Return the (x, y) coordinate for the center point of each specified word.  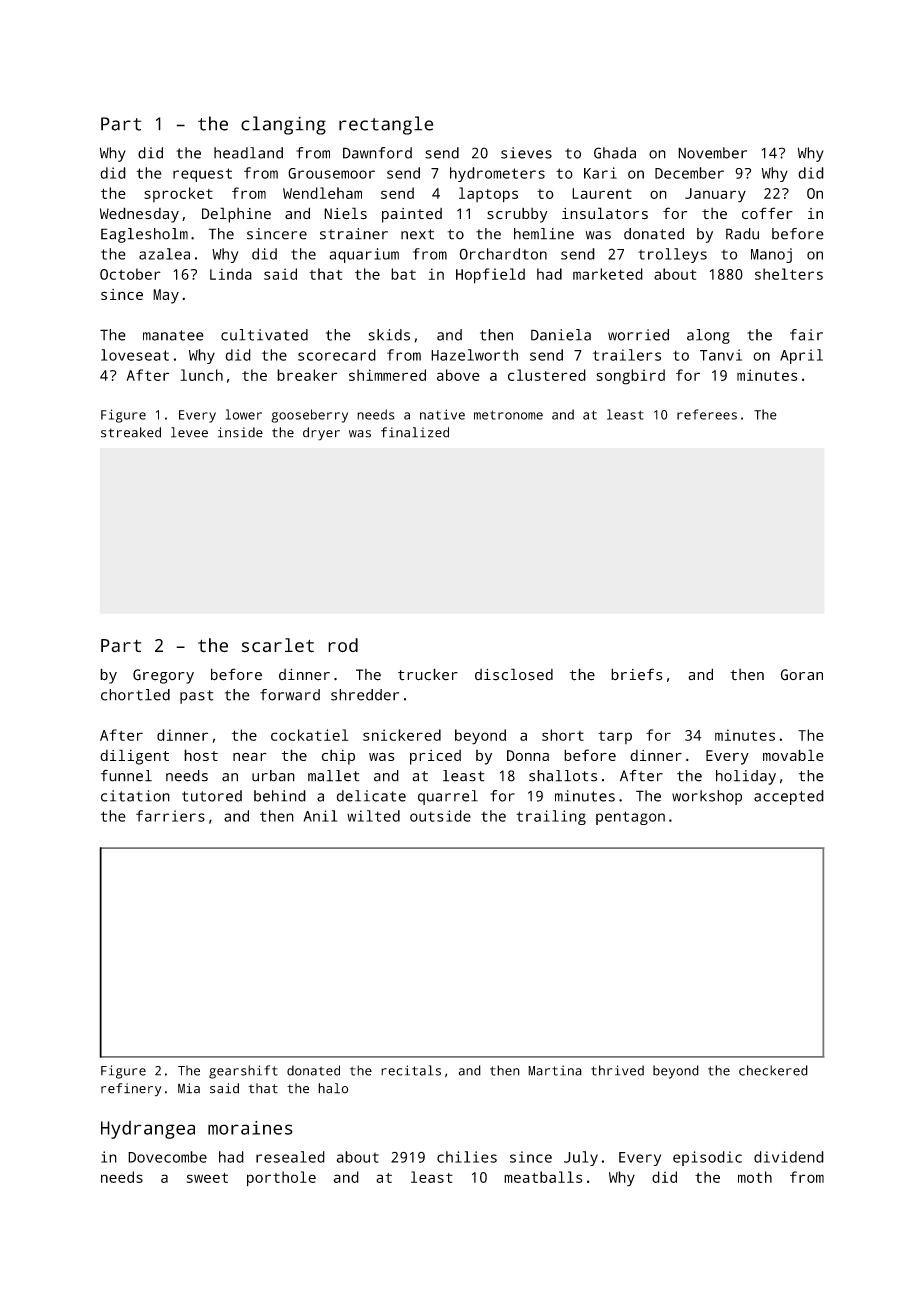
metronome (508, 415)
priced (435, 757)
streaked (131, 432)
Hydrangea (148, 1130)
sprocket (178, 194)
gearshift (243, 1072)
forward (290, 695)
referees (707, 414)
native (442, 414)
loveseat (135, 355)
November (712, 153)
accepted (789, 797)
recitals (411, 1070)
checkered (773, 1070)
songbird (631, 377)
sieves (526, 153)
